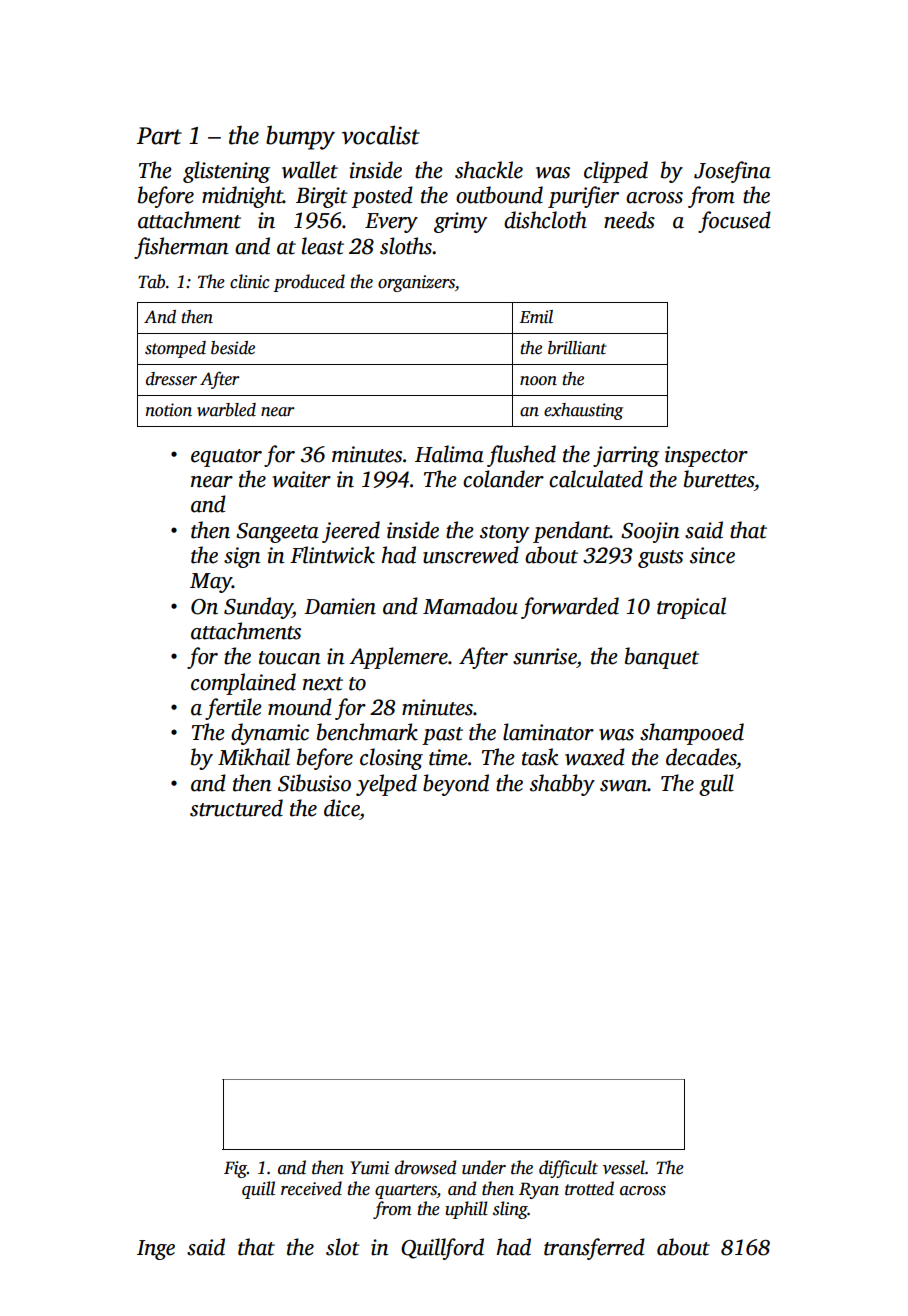 This page has width=908, height=1316. What do you see at coordinates (156, 1250) in the page?
I see `Inge` at bounding box center [156, 1250].
